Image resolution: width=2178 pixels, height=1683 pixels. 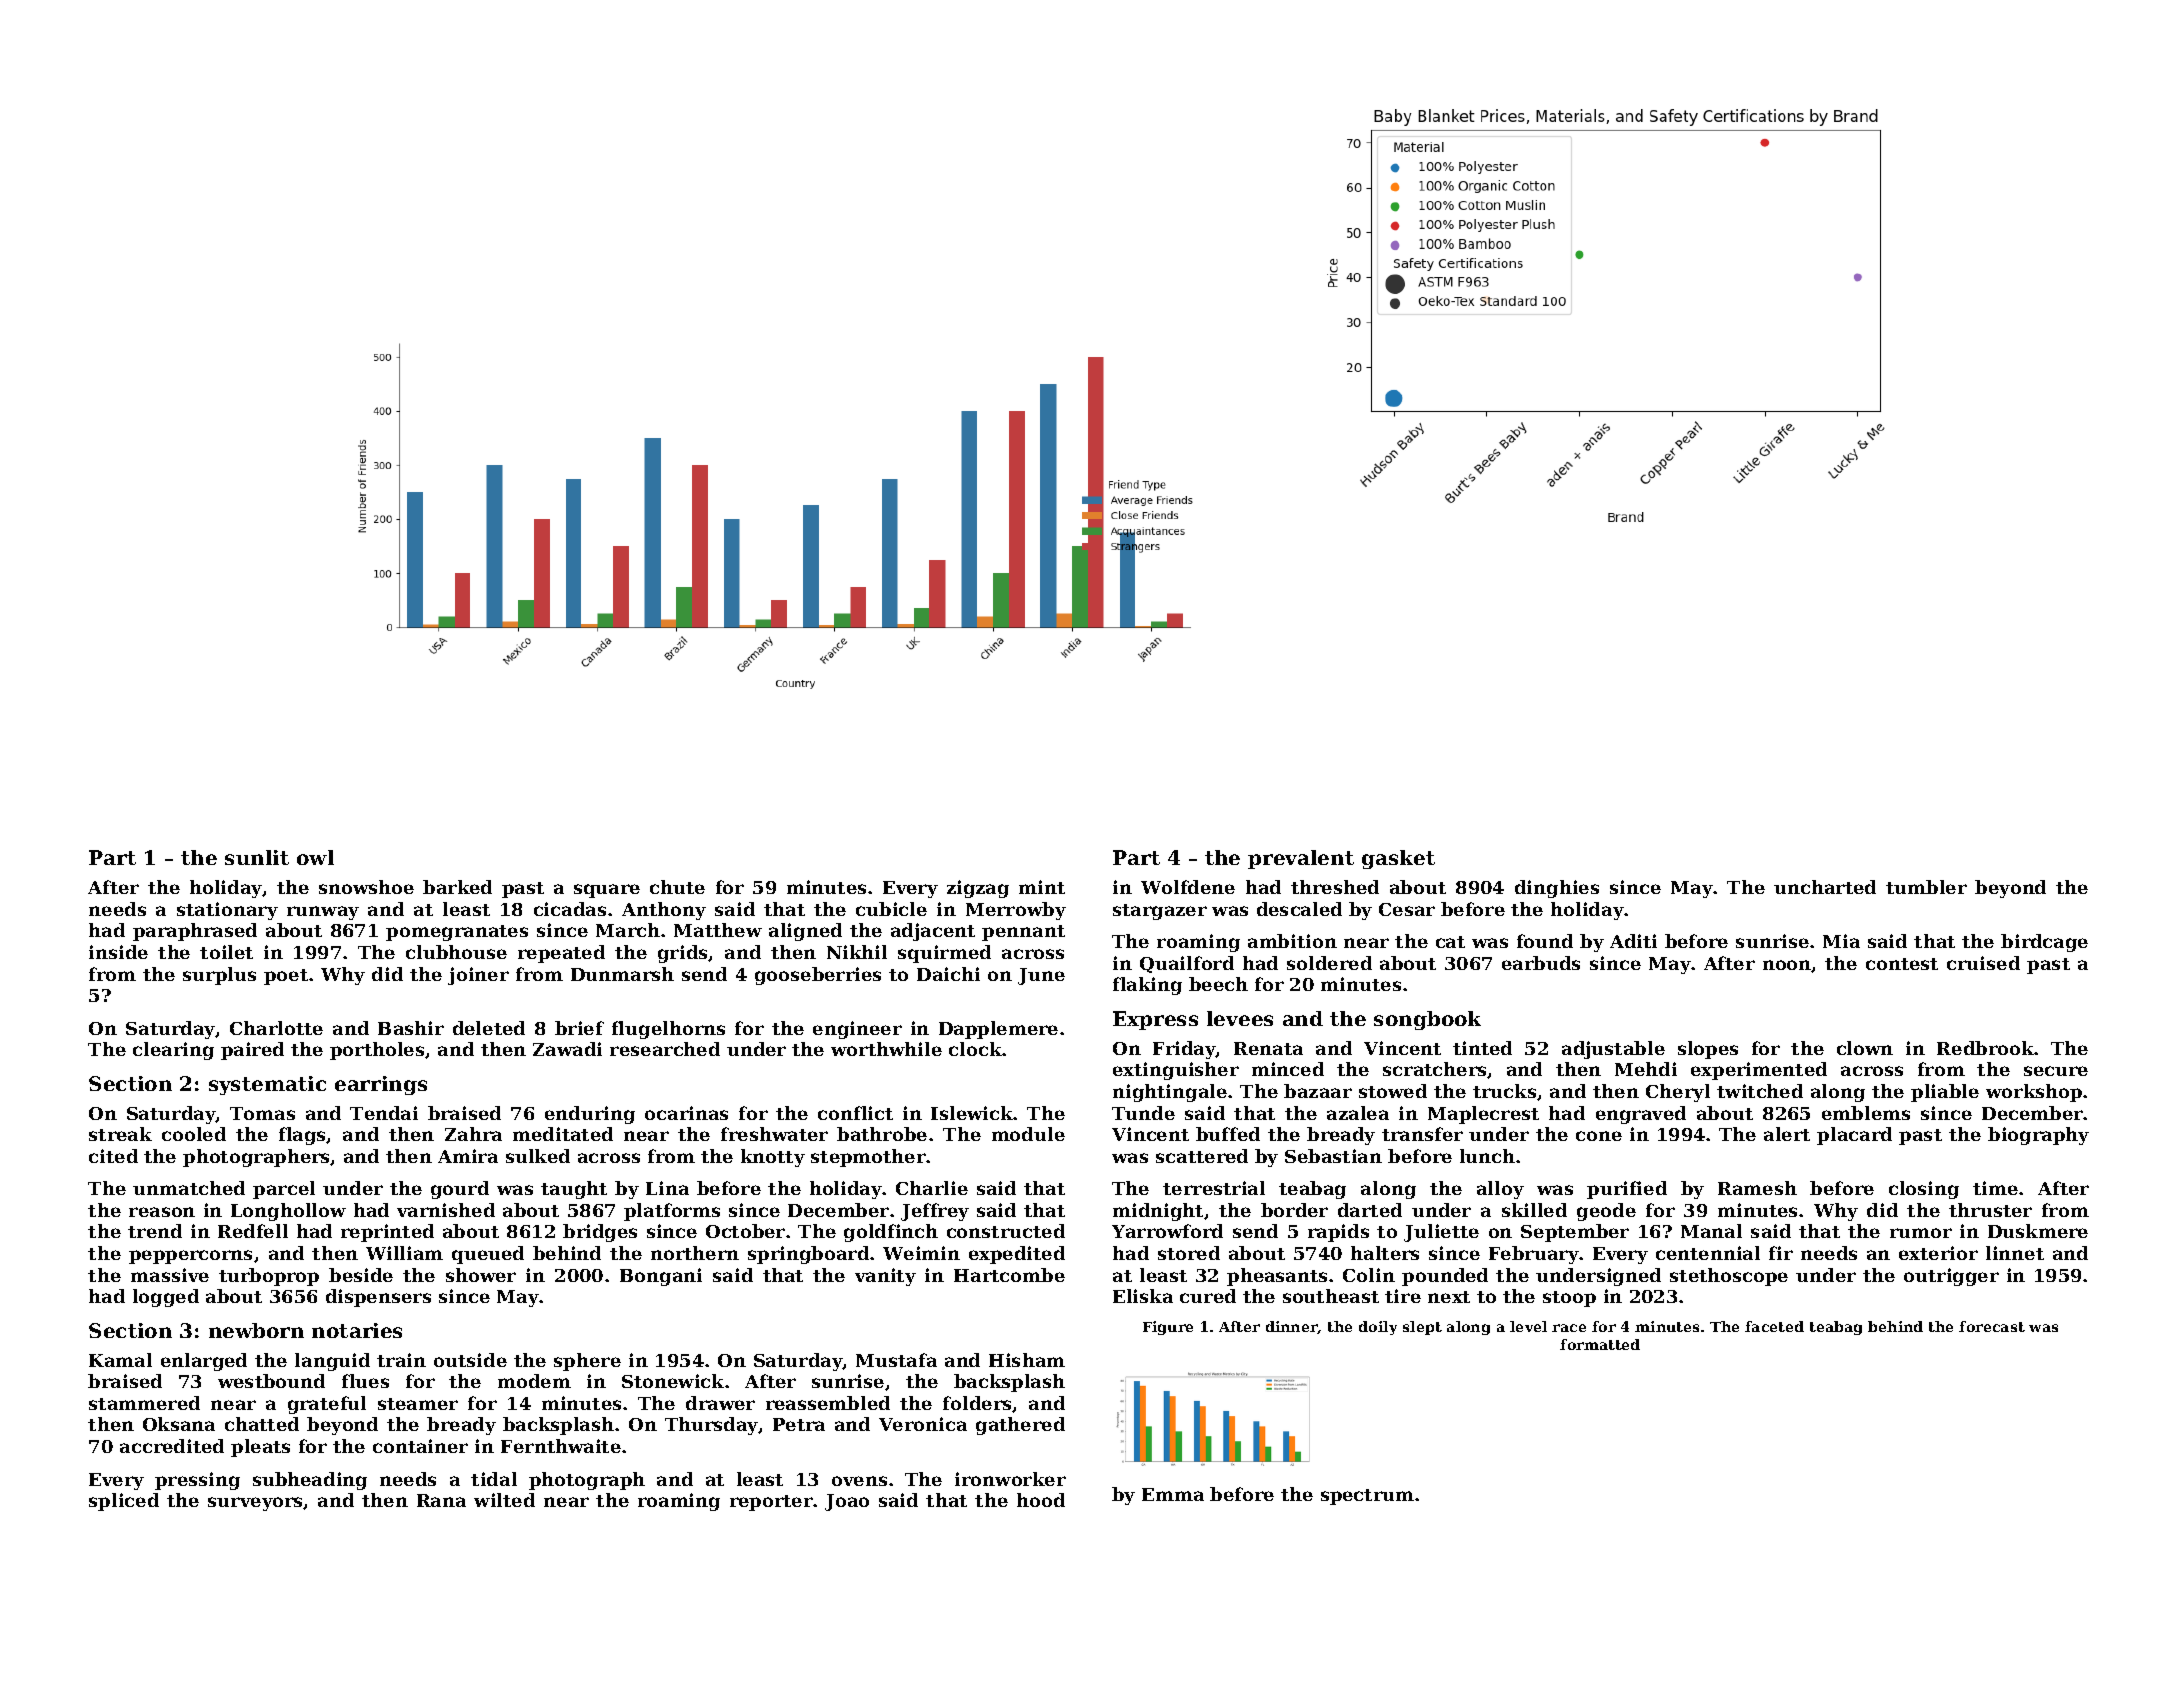 I want to click on forecast, so click(x=1992, y=1326).
